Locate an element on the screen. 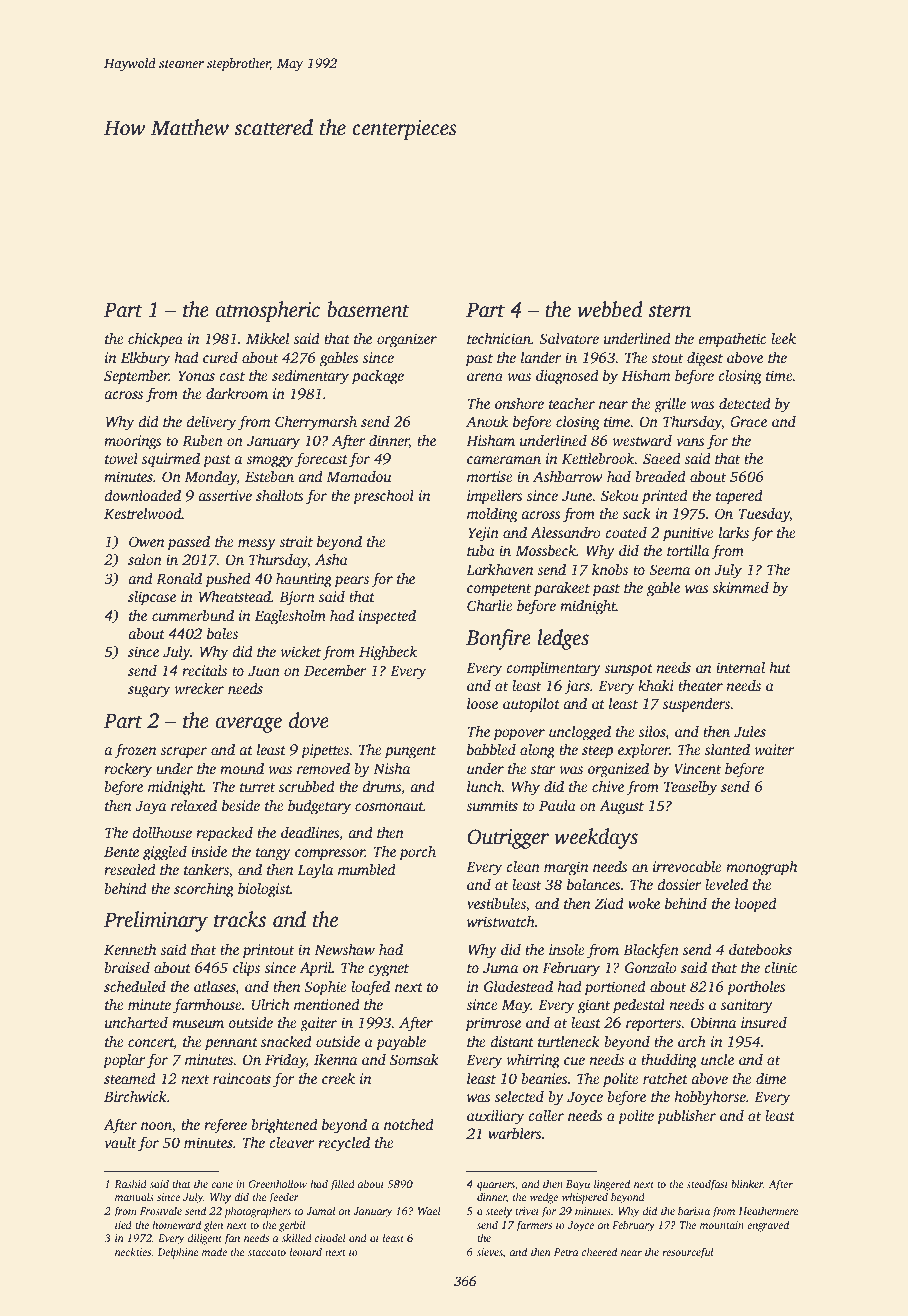 The height and width of the screenshot is (1316, 908). arena is located at coordinates (485, 377).
